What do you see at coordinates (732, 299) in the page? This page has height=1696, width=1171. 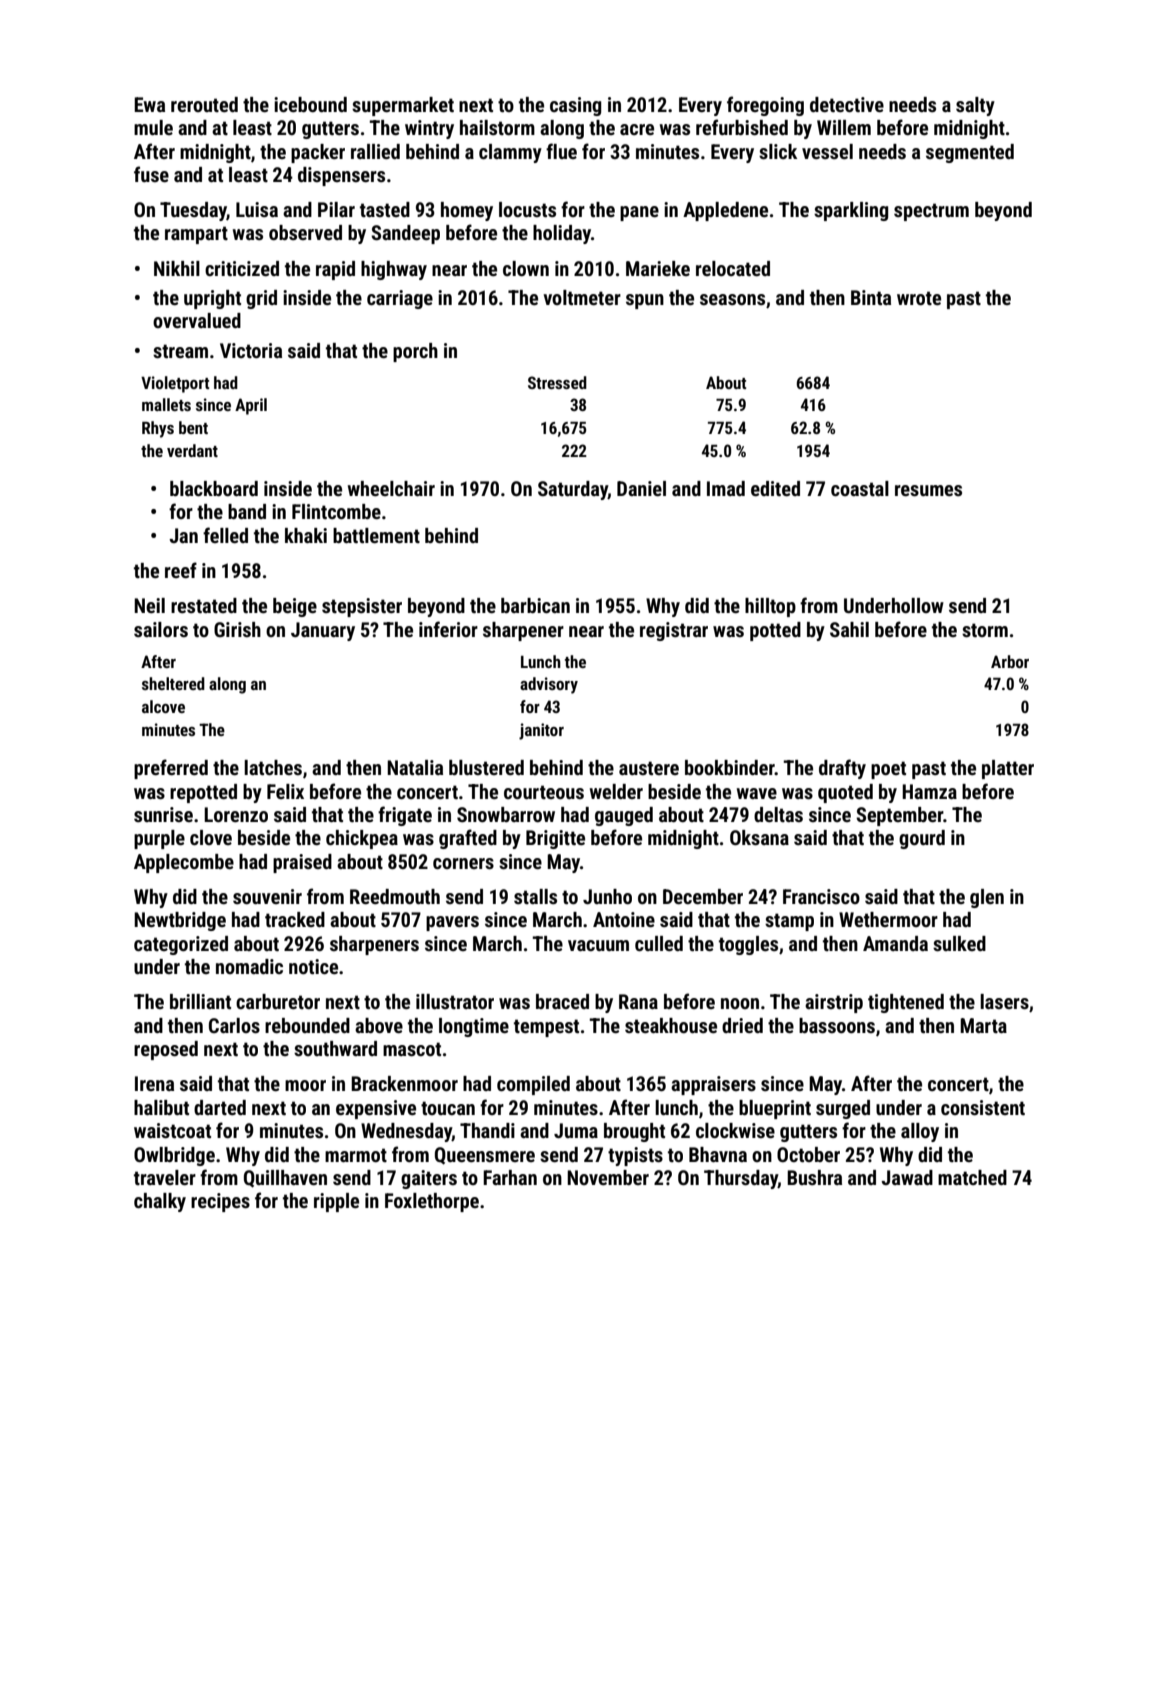 I see `seasons` at bounding box center [732, 299].
